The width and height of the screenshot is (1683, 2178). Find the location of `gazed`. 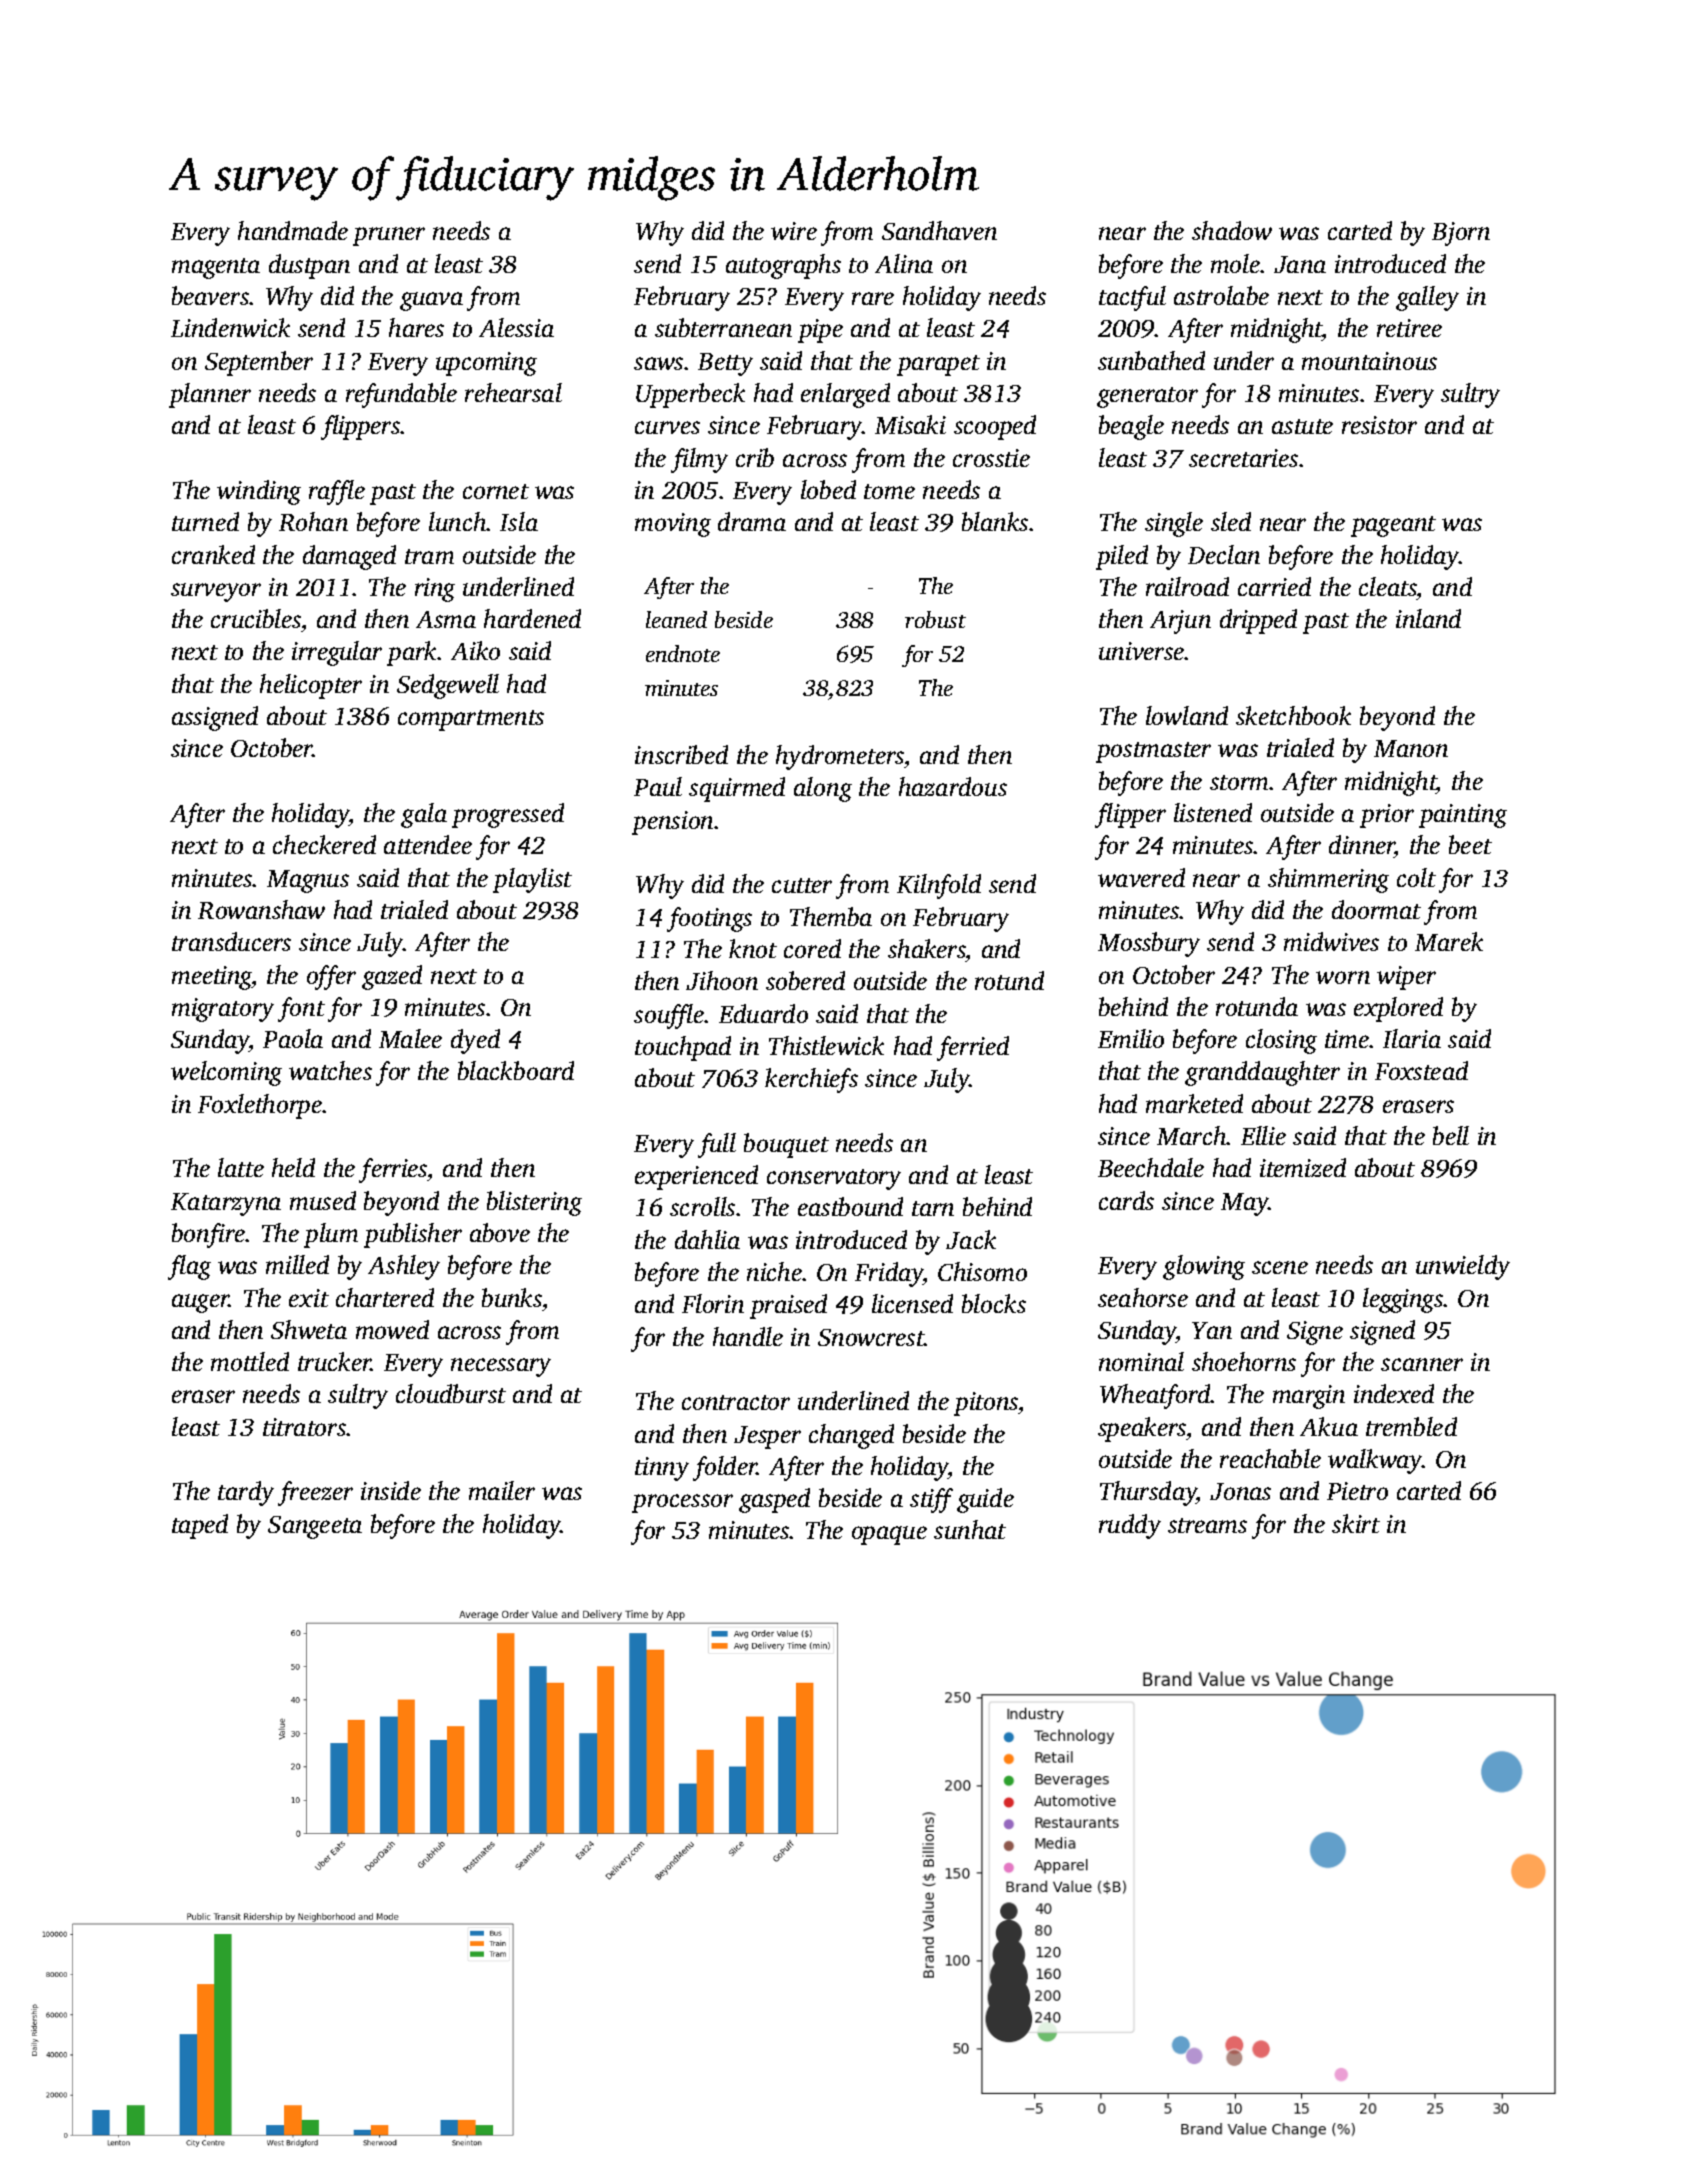

gazed is located at coordinates (392, 977).
